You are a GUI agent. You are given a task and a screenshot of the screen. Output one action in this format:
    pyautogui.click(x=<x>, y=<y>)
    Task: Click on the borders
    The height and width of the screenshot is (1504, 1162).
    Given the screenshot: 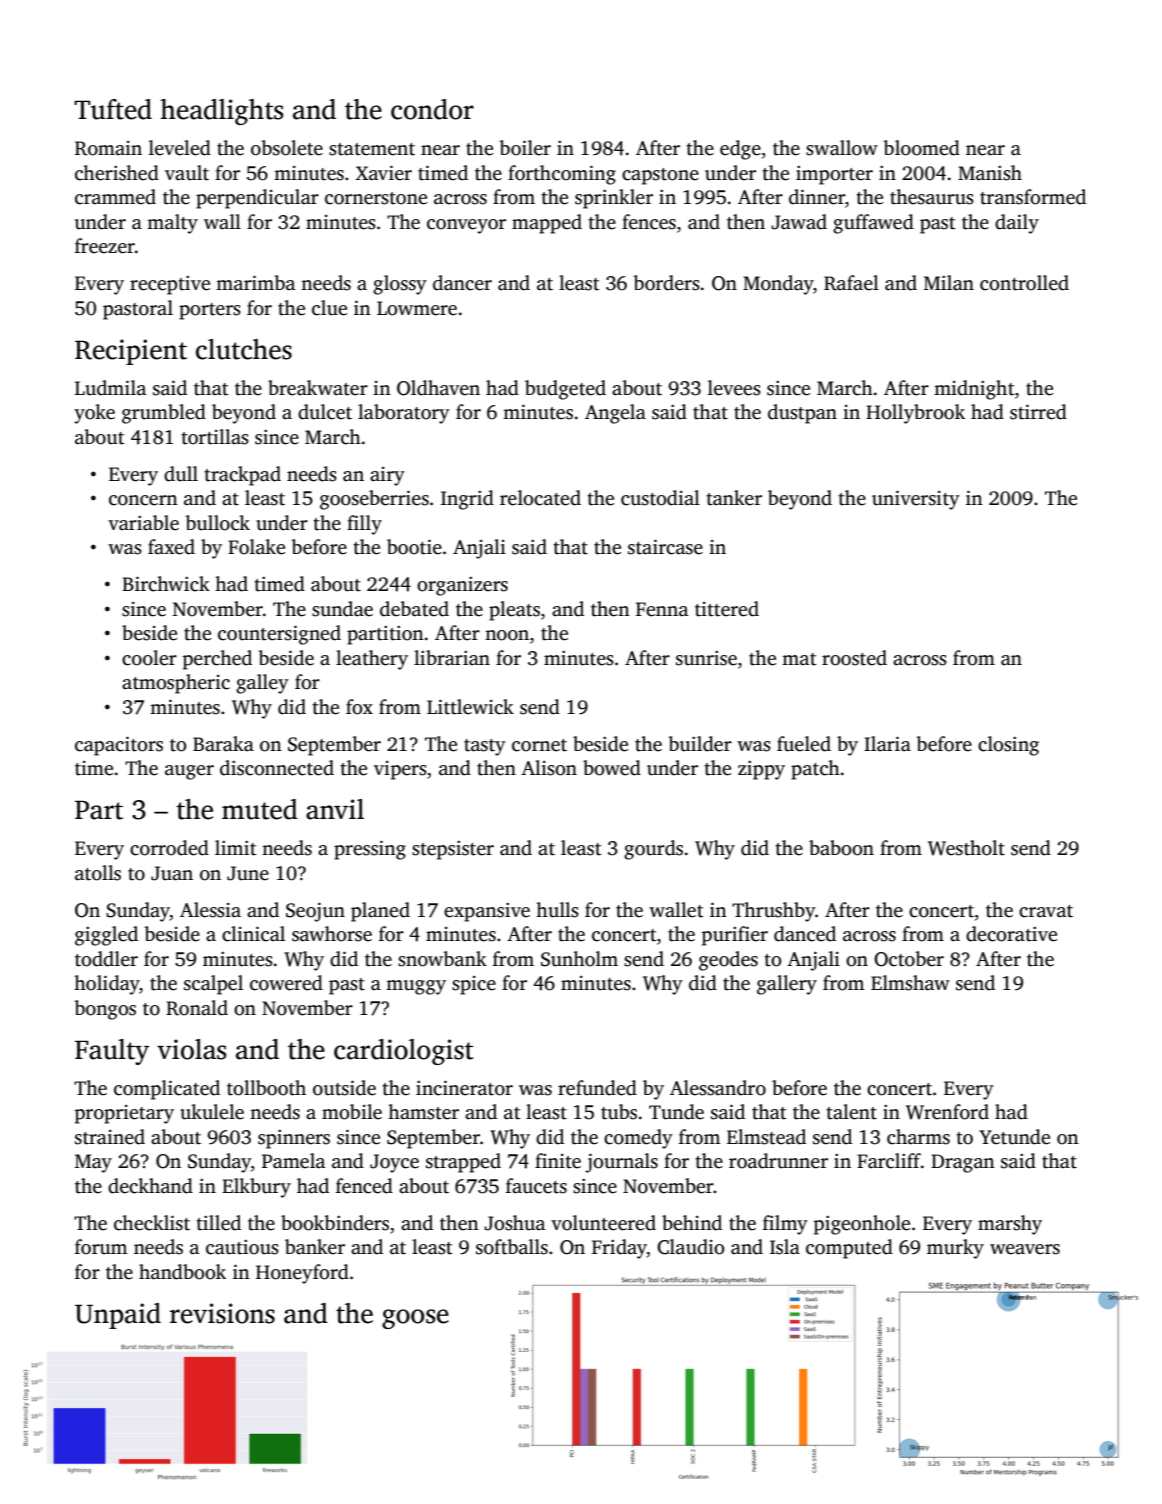 What is the action you would take?
    pyautogui.click(x=666, y=283)
